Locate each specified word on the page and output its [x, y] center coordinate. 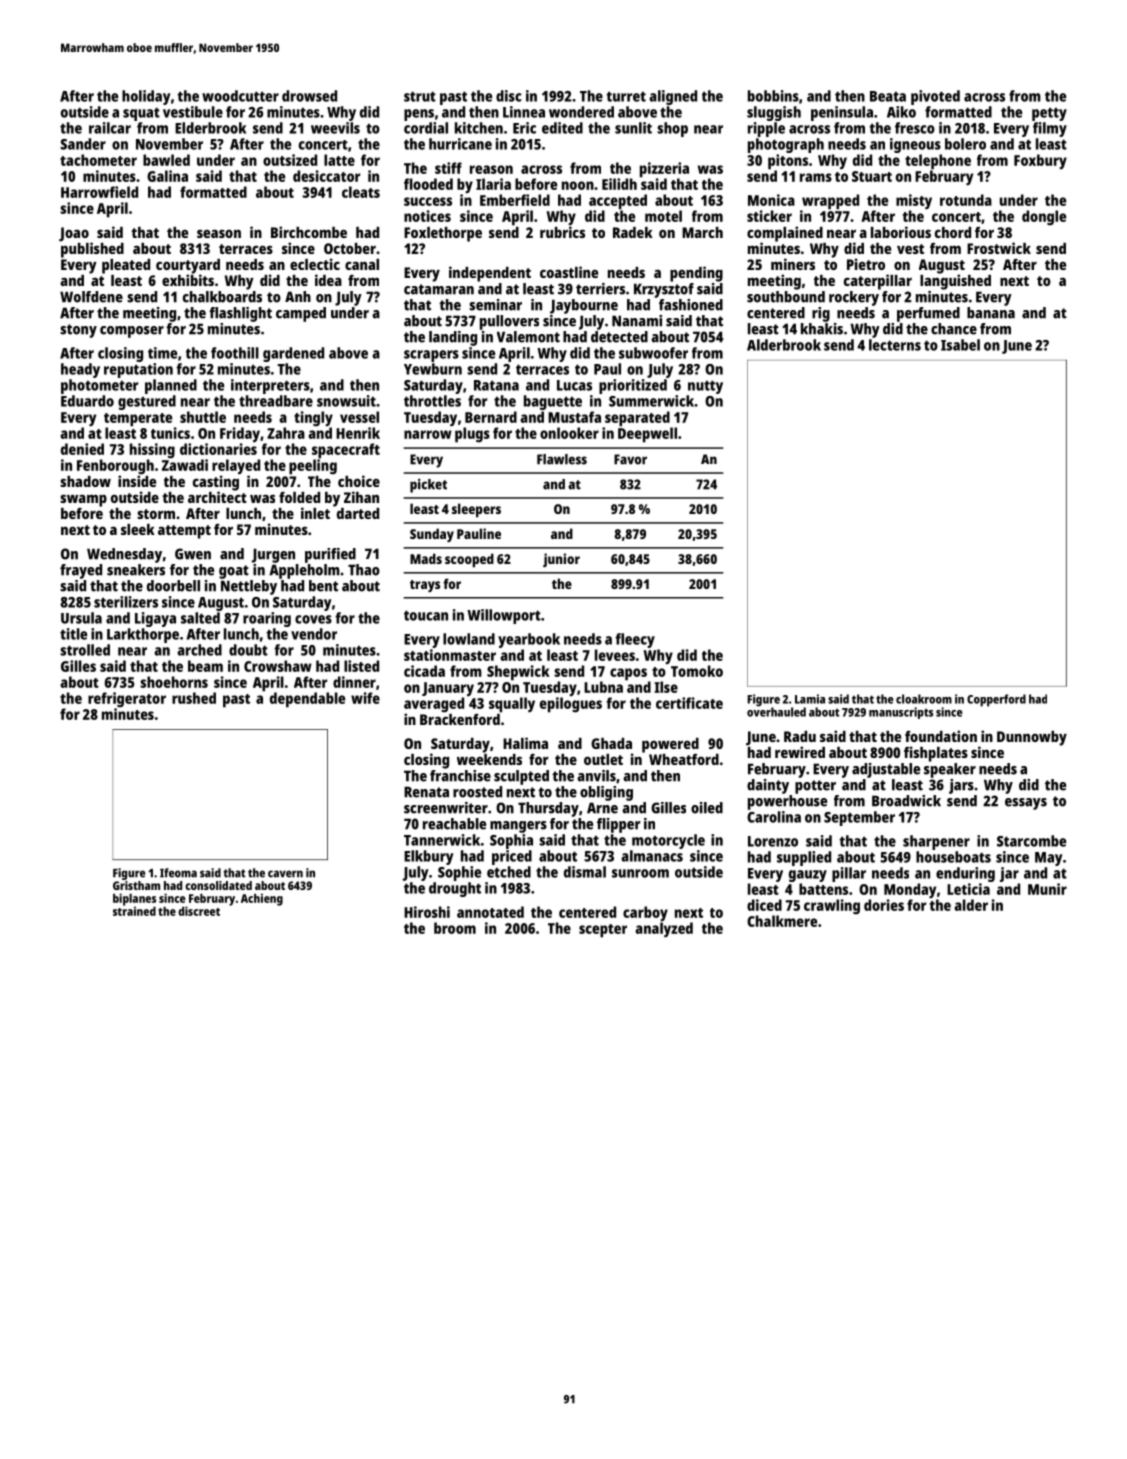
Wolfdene [91, 297]
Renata [426, 792]
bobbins [773, 96]
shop [672, 129]
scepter [603, 931]
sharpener [936, 842]
